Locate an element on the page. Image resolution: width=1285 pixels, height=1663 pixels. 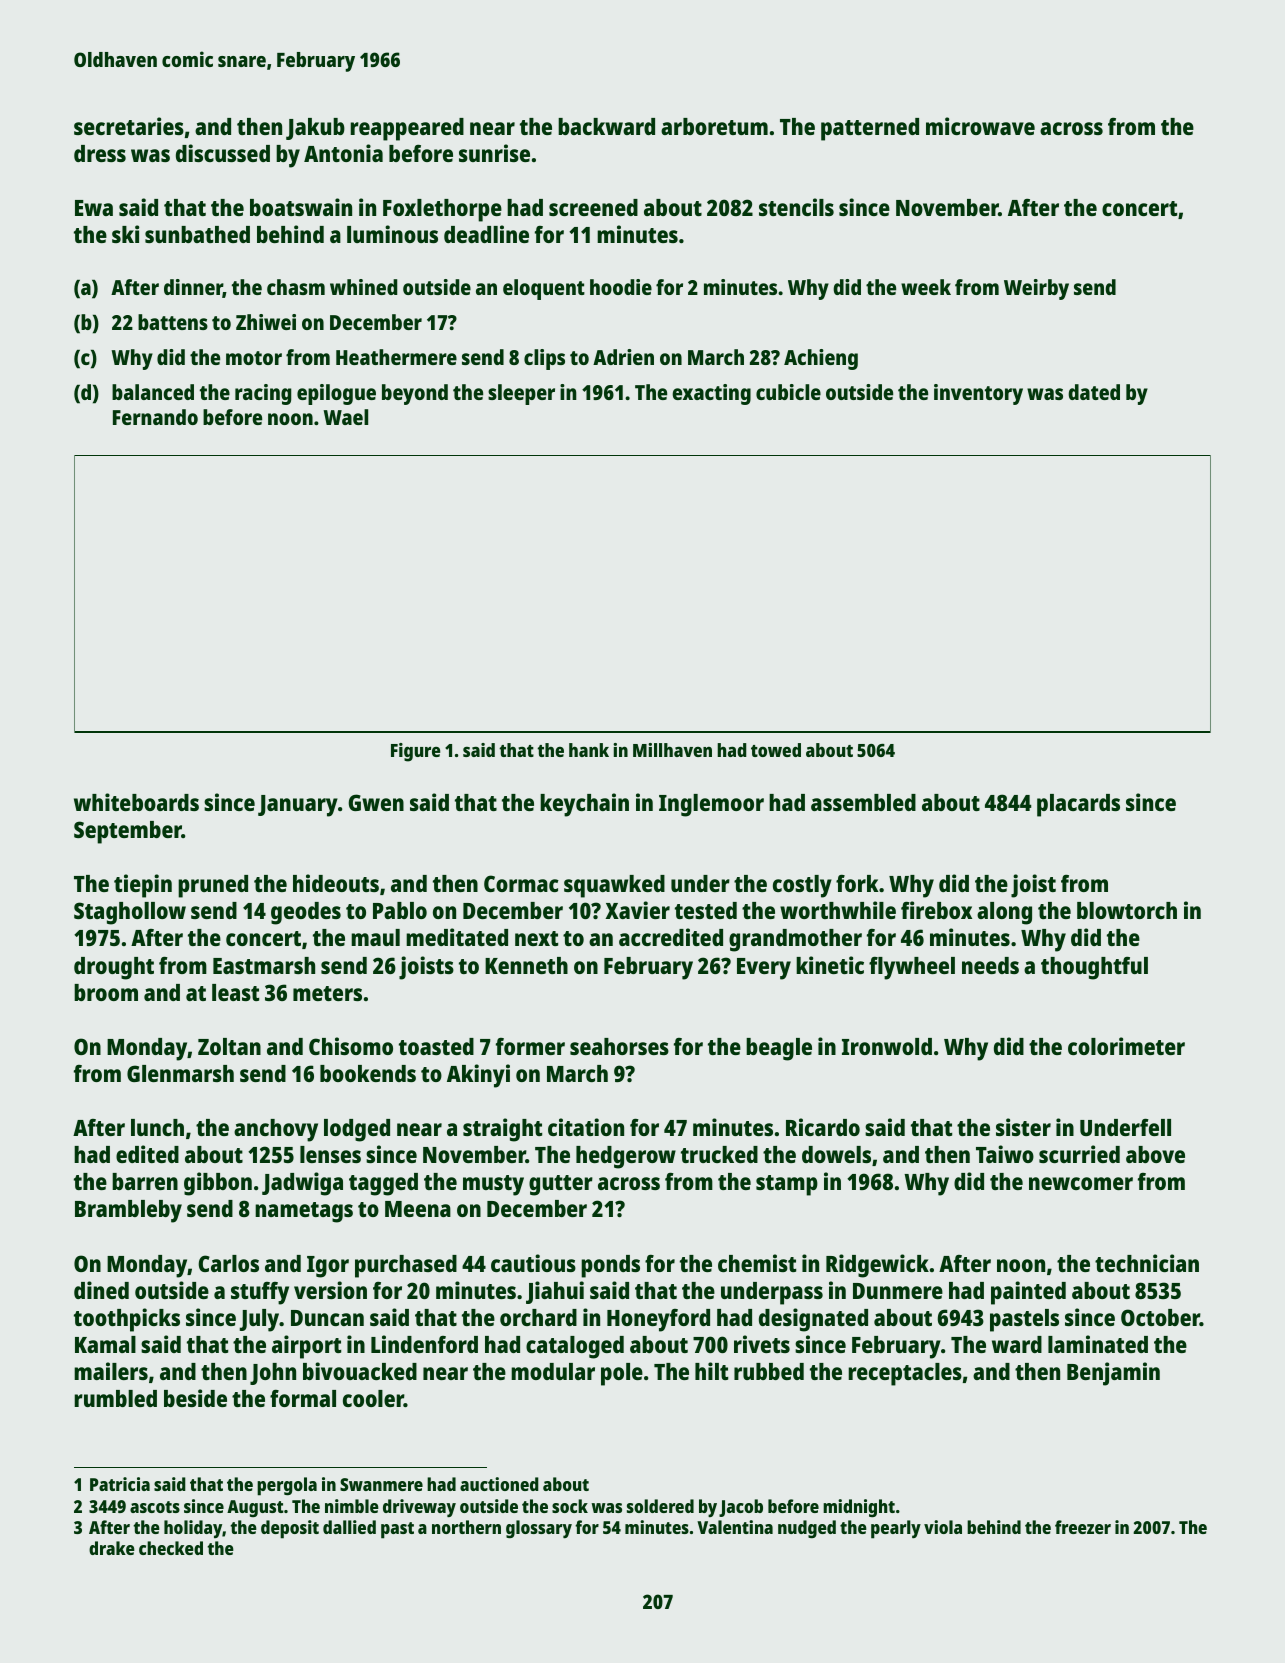
lodged is located at coordinates (357, 1130).
